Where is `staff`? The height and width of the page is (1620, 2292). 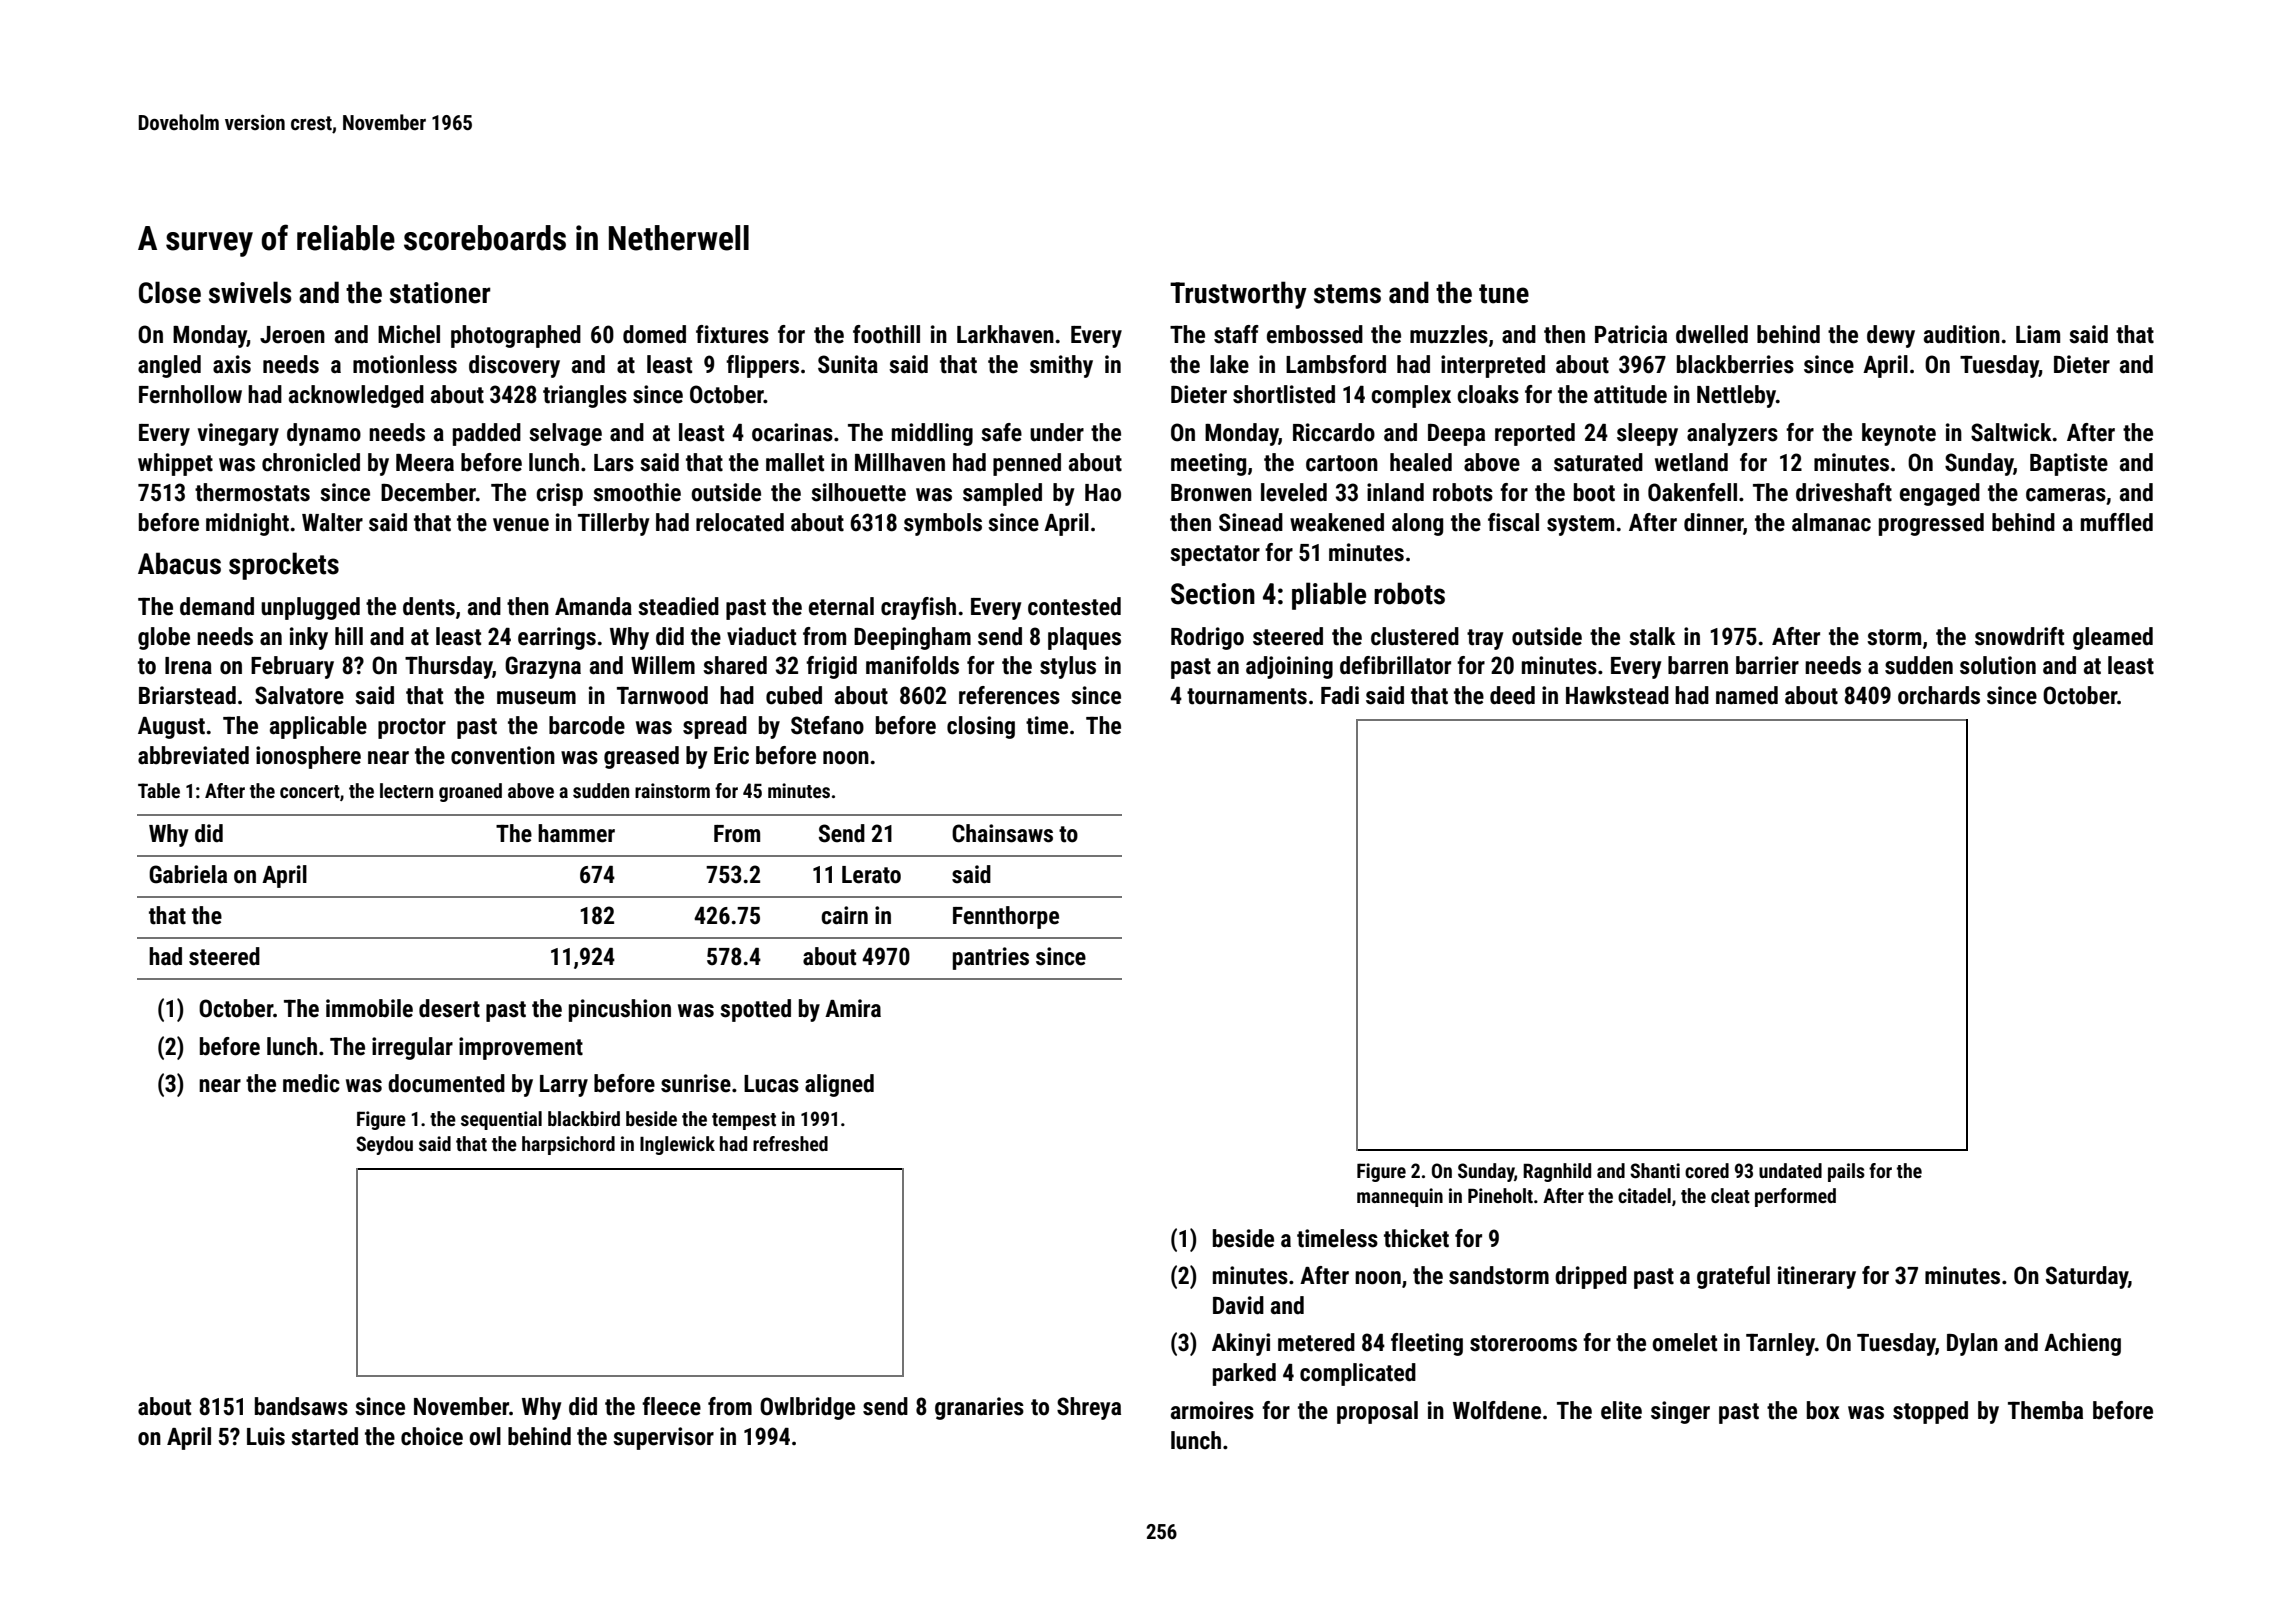 staff is located at coordinates (1236, 334).
